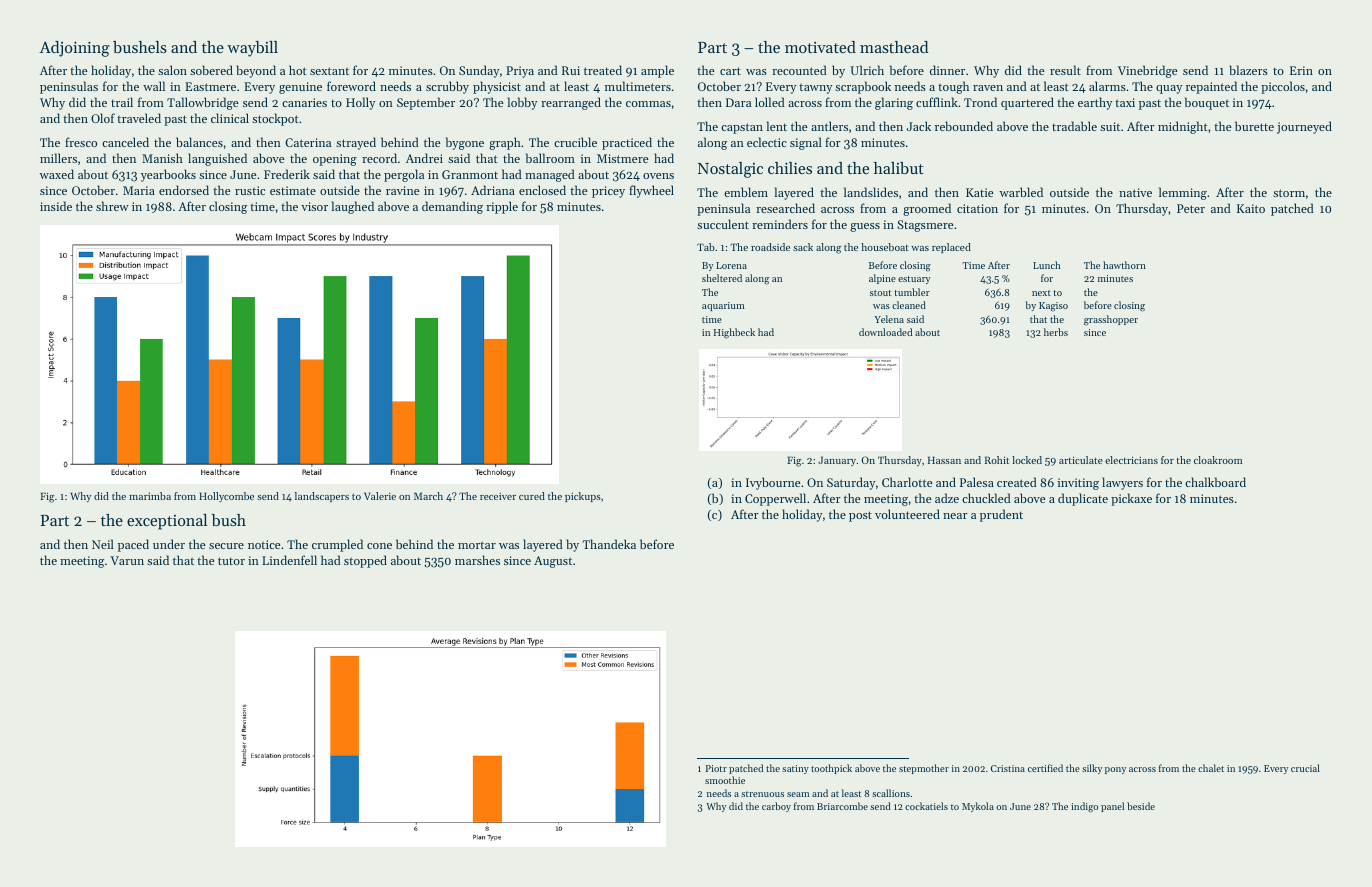 This screenshot has height=887, width=1372. What do you see at coordinates (716, 768) in the screenshot?
I see `Piotr` at bounding box center [716, 768].
